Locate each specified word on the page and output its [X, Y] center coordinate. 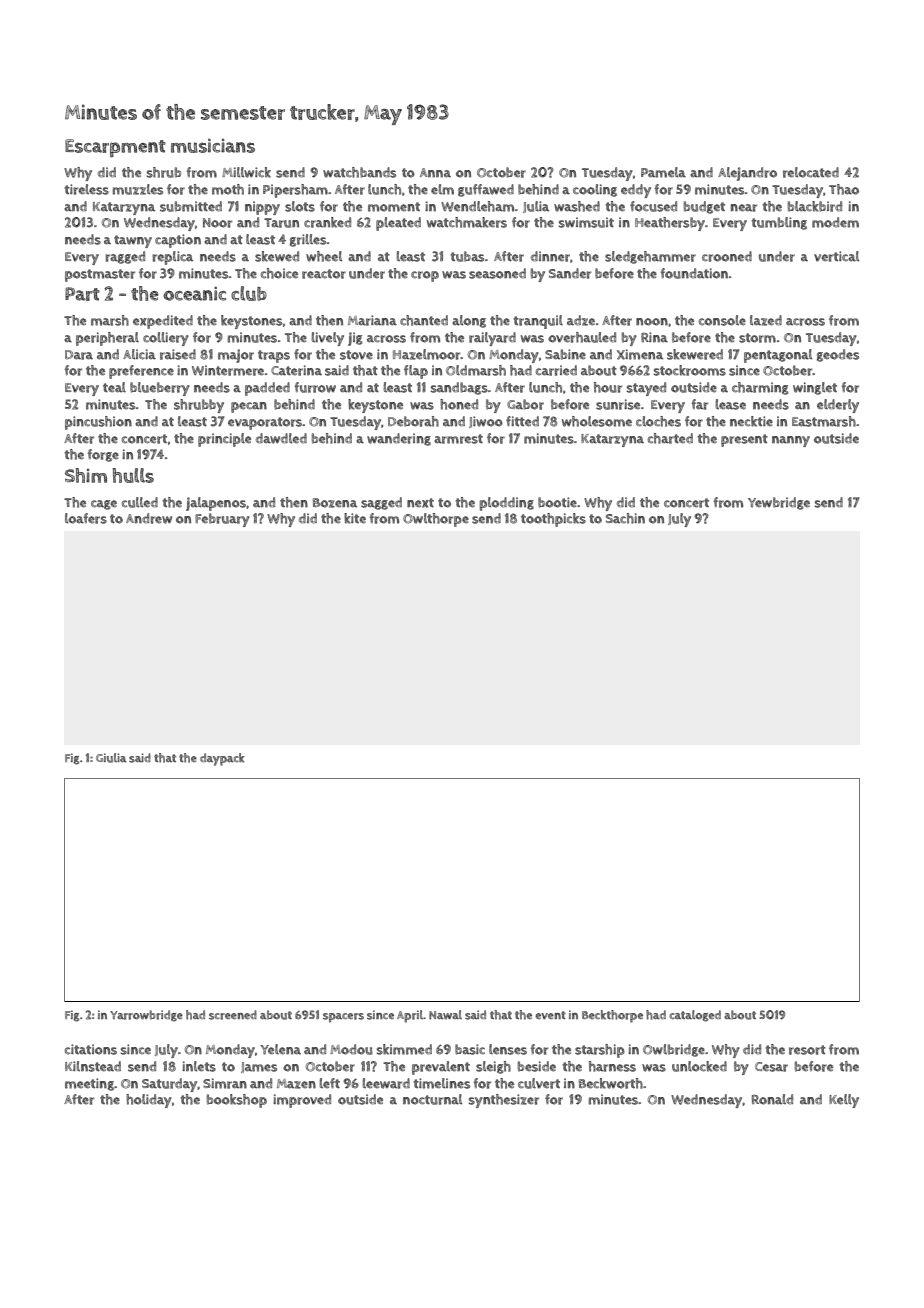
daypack [222, 759]
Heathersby [670, 224]
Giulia [111, 758]
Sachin [625, 518]
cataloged [695, 1016]
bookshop [237, 1101]
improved [302, 1101]
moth [228, 189]
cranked [327, 222]
